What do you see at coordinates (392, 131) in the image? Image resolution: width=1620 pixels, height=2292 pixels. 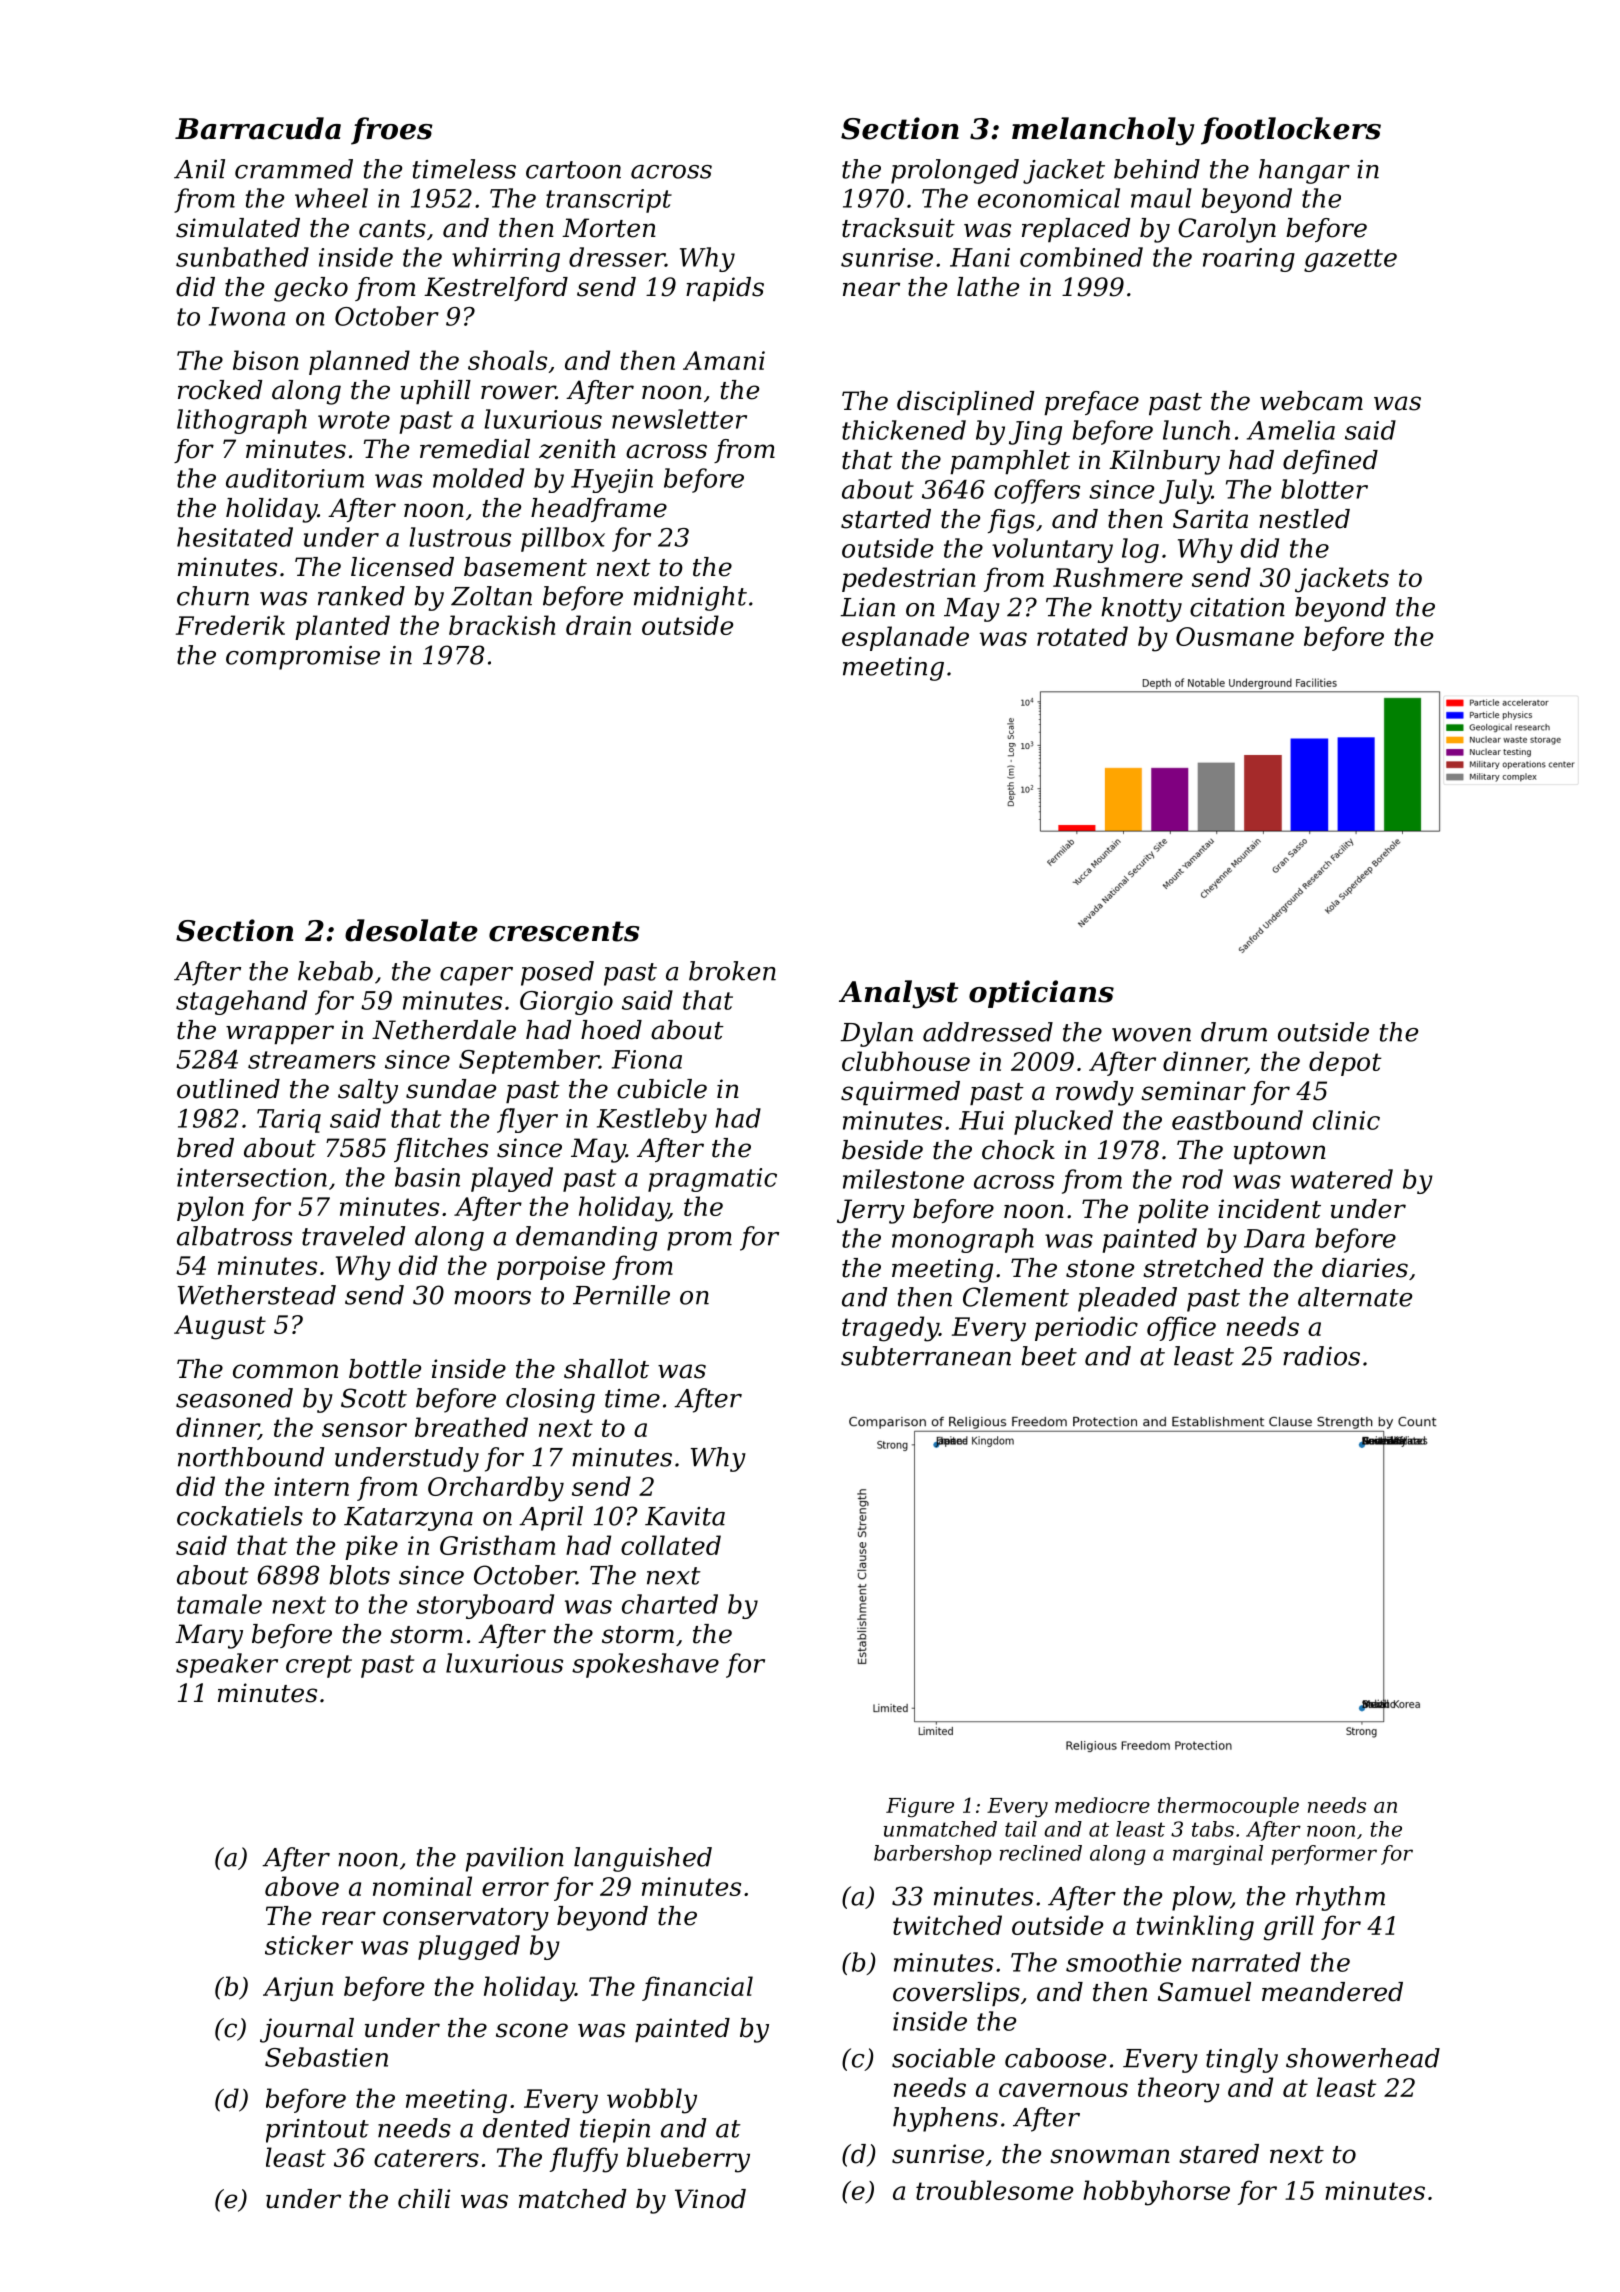 I see `froes` at bounding box center [392, 131].
